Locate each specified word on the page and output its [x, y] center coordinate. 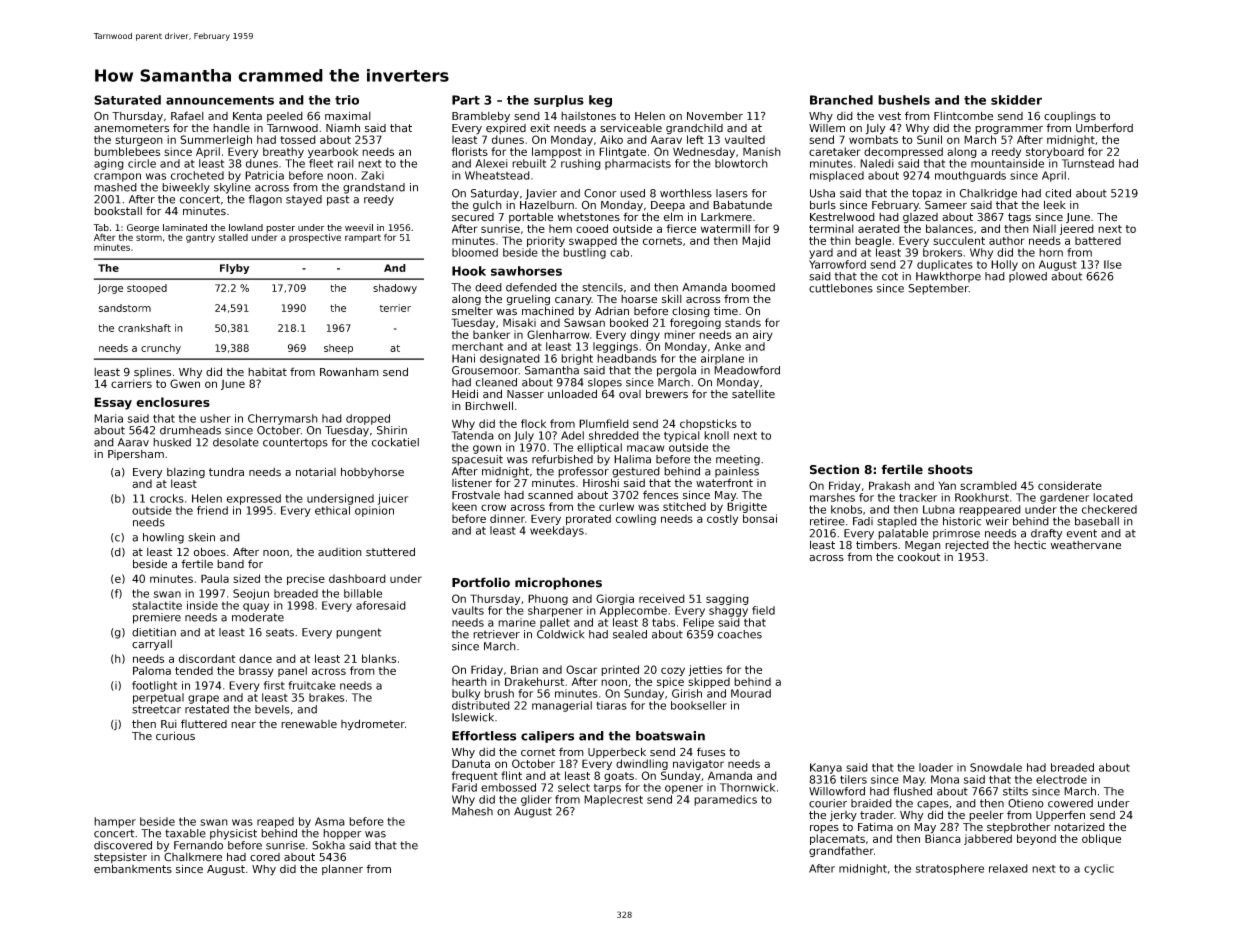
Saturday [495, 194]
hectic [1030, 545]
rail [346, 163]
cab [619, 252]
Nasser [525, 394]
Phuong [548, 599]
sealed [629, 634]
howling [163, 538]
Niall [1044, 228]
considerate [1070, 485]
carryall [152, 645]
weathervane [1086, 545]
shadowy [395, 289]
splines [152, 373]
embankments [133, 869]
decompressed [903, 152]
